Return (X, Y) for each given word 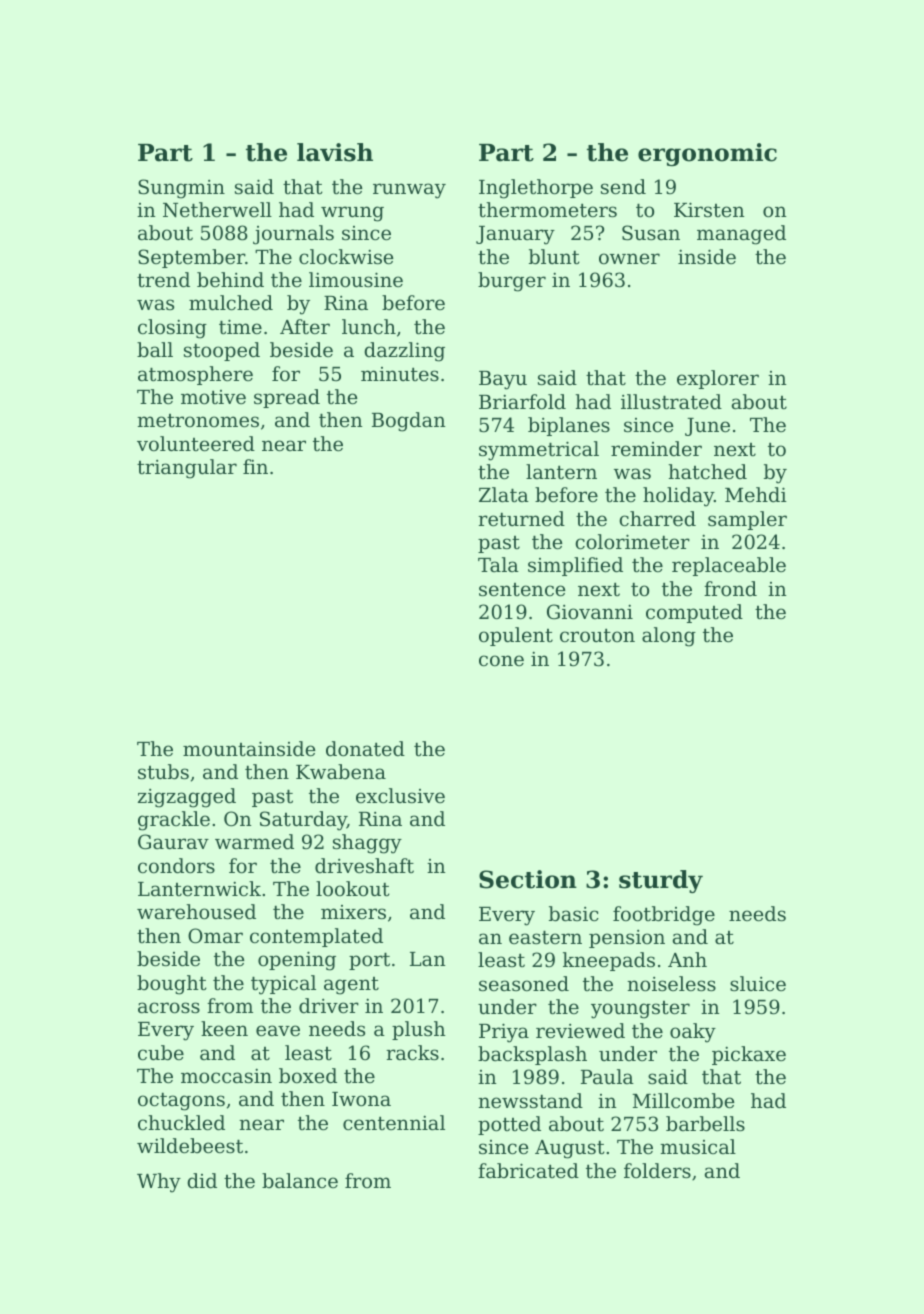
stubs (163, 771)
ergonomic (707, 154)
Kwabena (341, 771)
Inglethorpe (536, 189)
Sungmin (181, 189)
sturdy (661, 881)
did (202, 1180)
